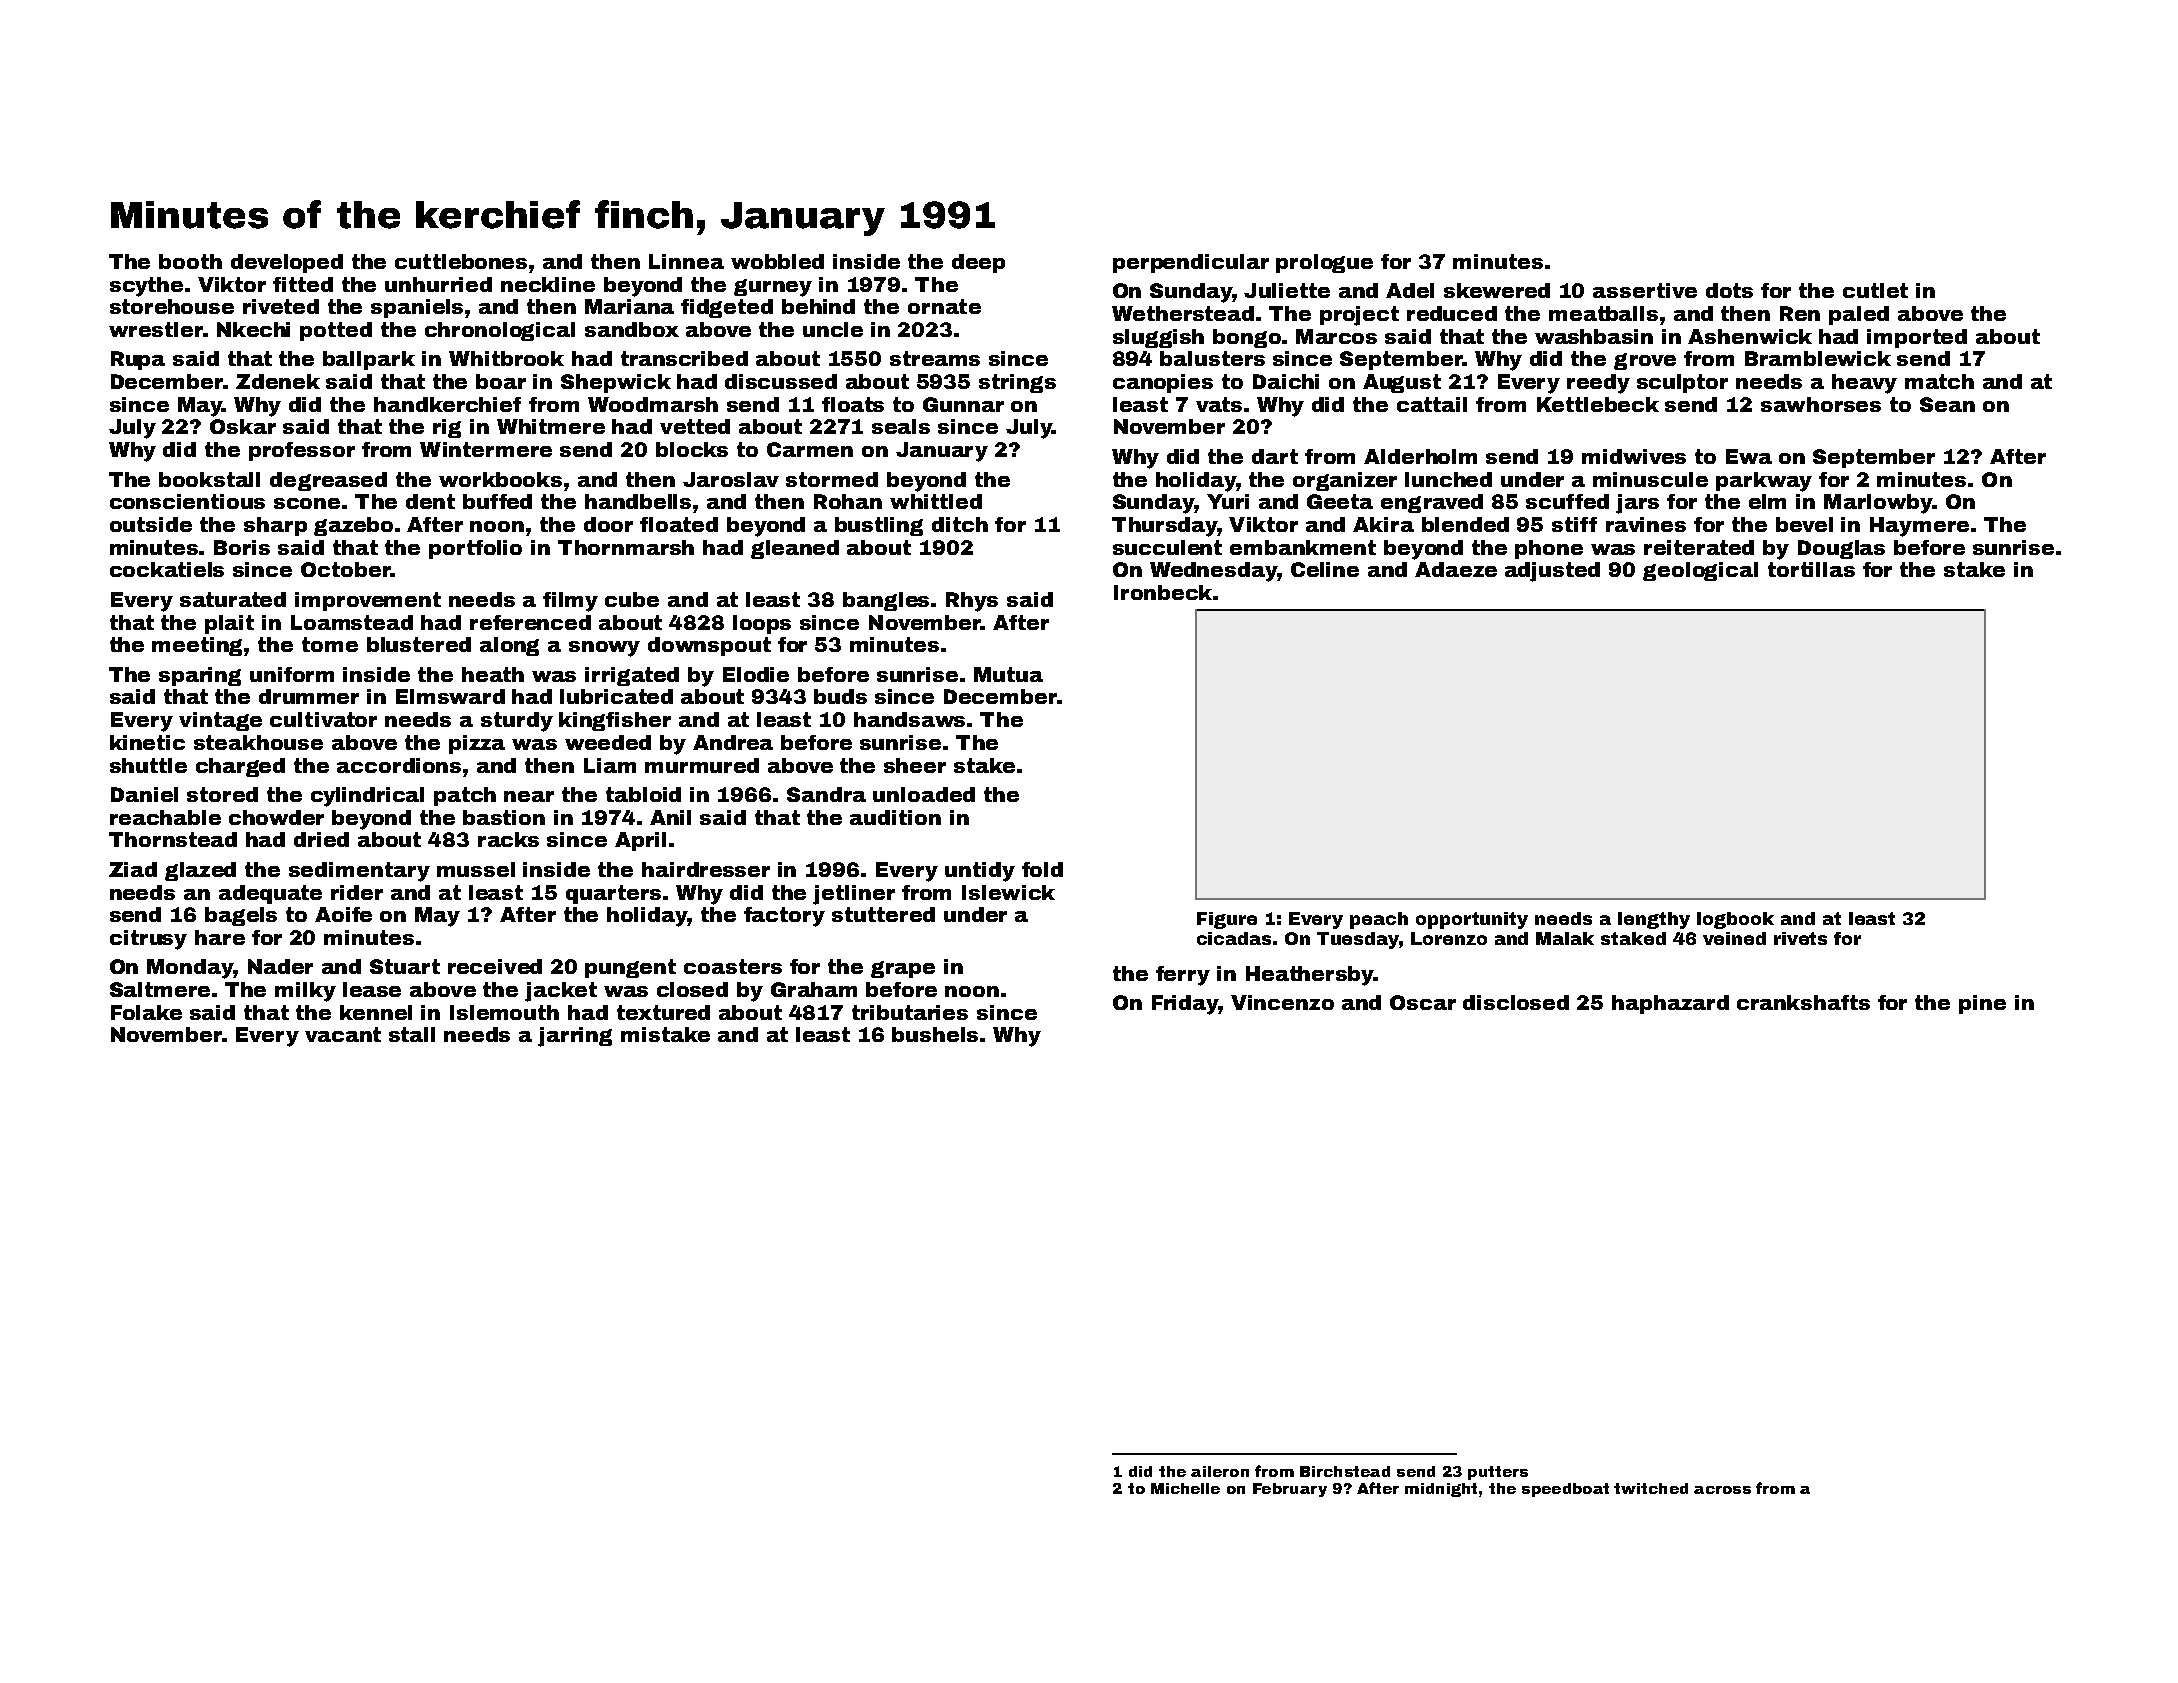  What do you see at coordinates (1324, 263) in the document?
I see `prologue` at bounding box center [1324, 263].
